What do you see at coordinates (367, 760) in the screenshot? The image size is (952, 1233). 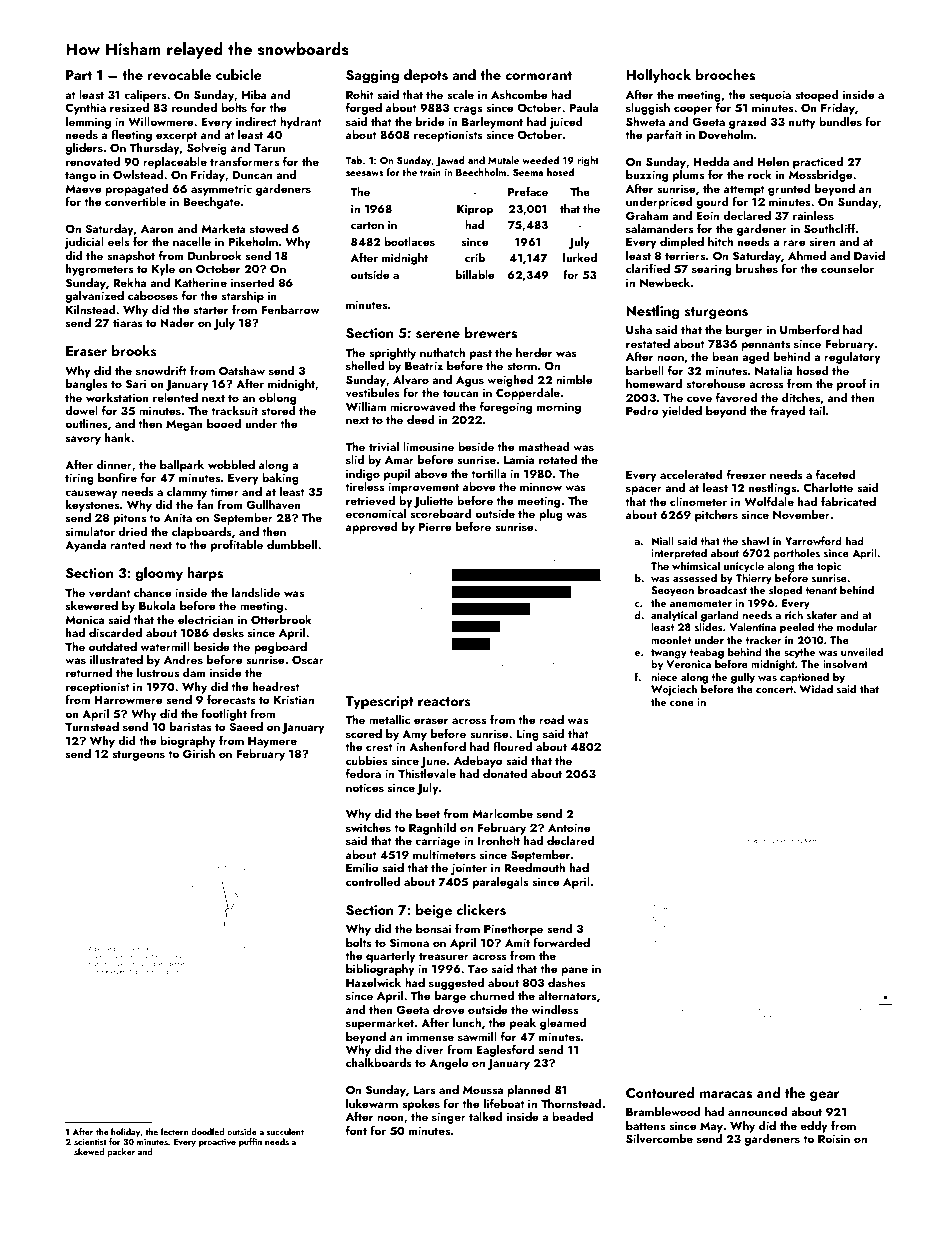 I see `cubbies` at bounding box center [367, 760].
